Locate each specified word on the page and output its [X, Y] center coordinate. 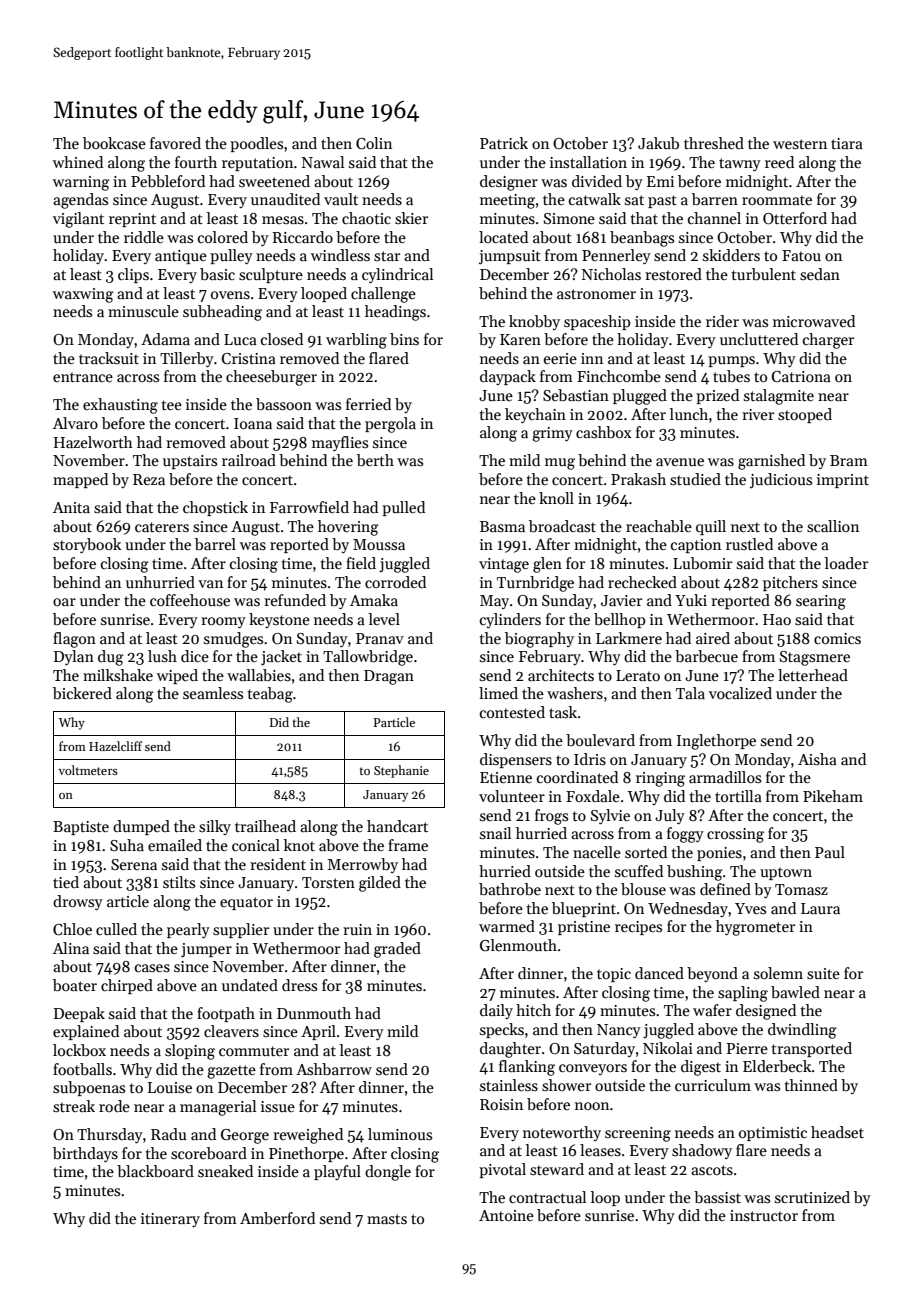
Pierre [747, 1048]
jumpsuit [510, 257]
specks [502, 1030]
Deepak [79, 1014]
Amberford [277, 1218]
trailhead [265, 826]
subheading [222, 313]
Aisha [817, 759]
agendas [80, 201]
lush [162, 656]
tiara [847, 143]
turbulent [763, 274]
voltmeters [88, 770]
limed [498, 693]
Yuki [691, 600]
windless [340, 255]
